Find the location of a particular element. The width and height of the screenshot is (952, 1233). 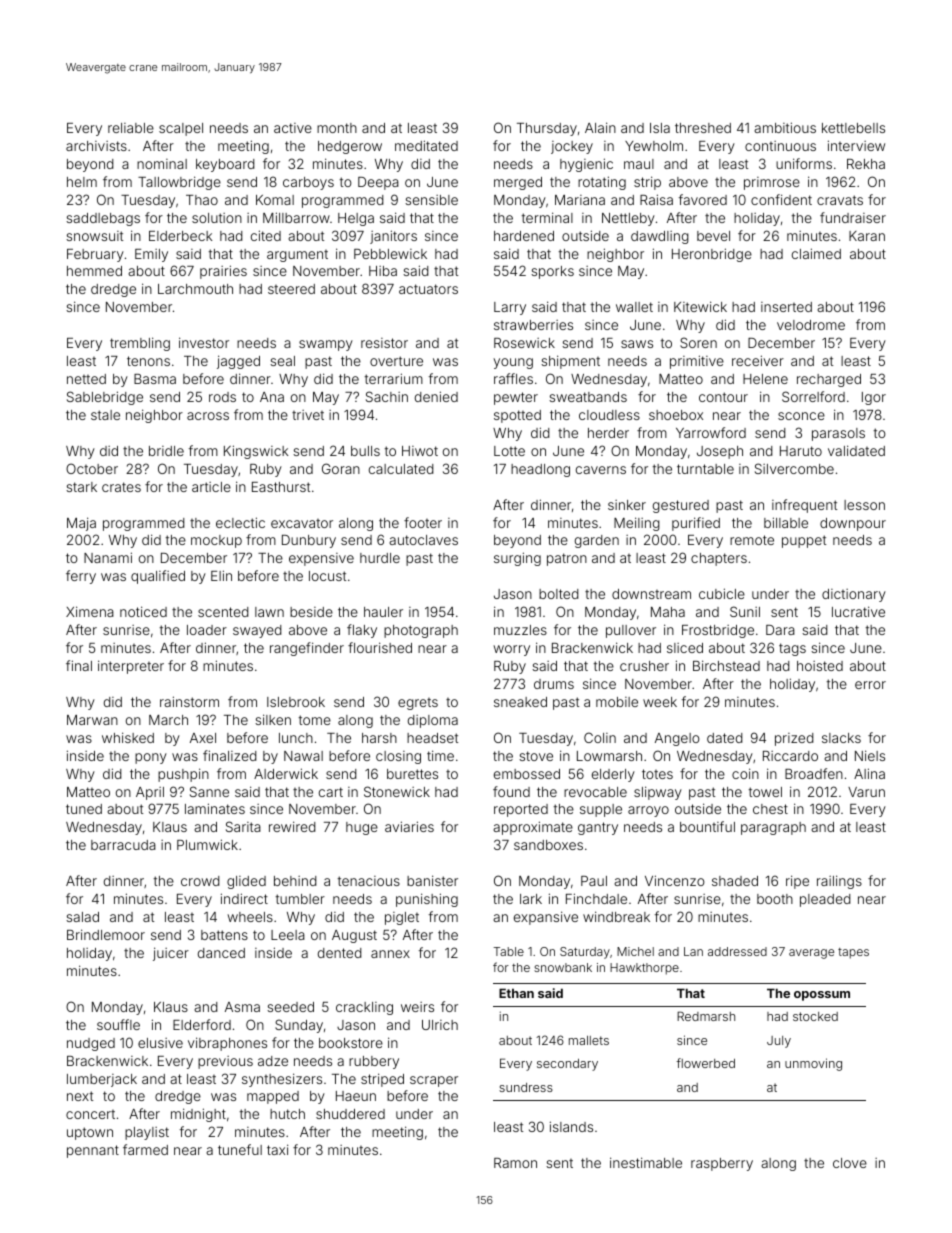

parasols is located at coordinates (838, 434).
